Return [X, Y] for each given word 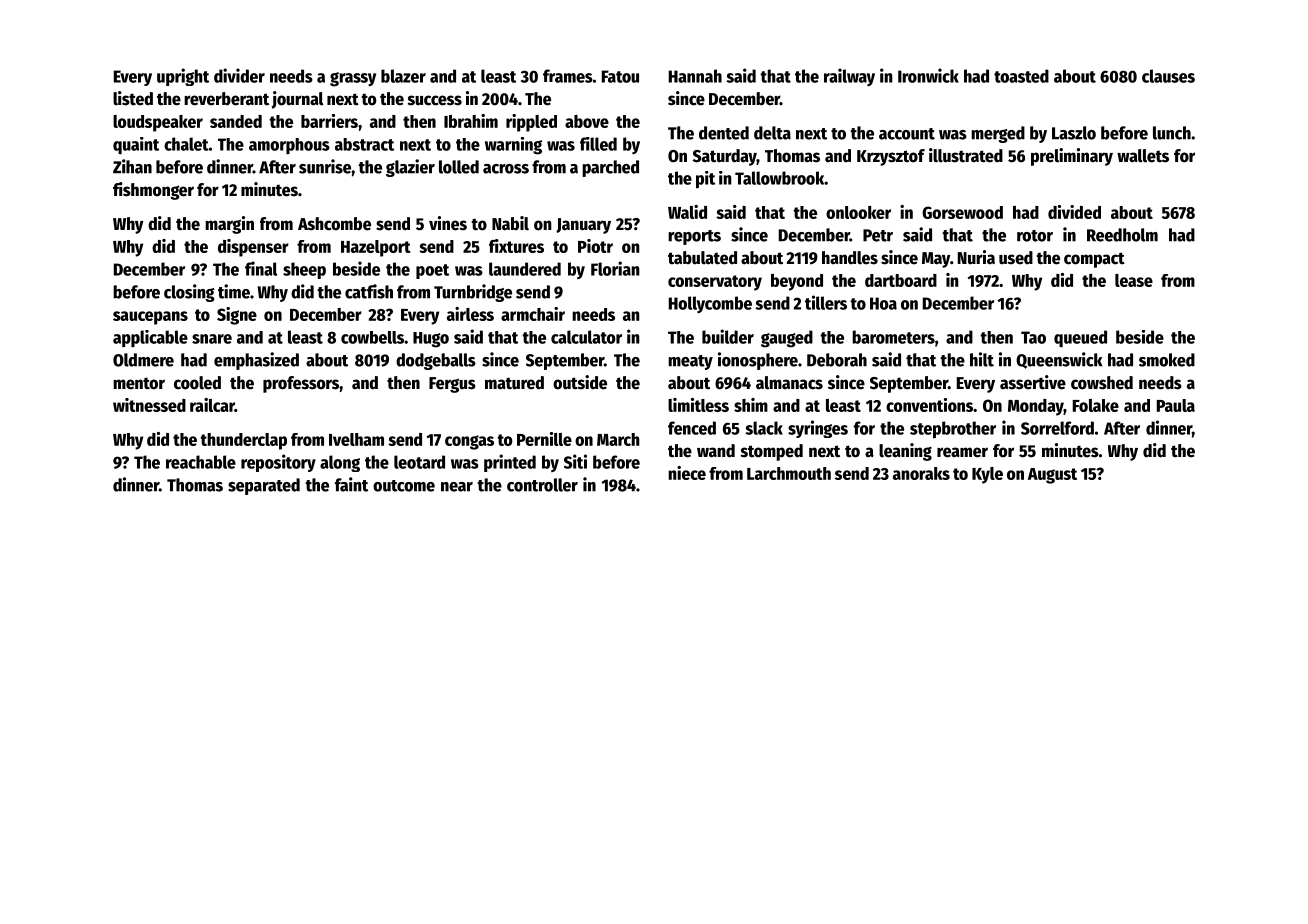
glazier [410, 168]
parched [610, 168]
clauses [1168, 76]
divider [239, 75]
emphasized [256, 361]
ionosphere [758, 361]
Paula [1176, 405]
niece [687, 473]
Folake [1096, 405]
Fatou [620, 76]
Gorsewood [962, 212]
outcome [404, 486]
